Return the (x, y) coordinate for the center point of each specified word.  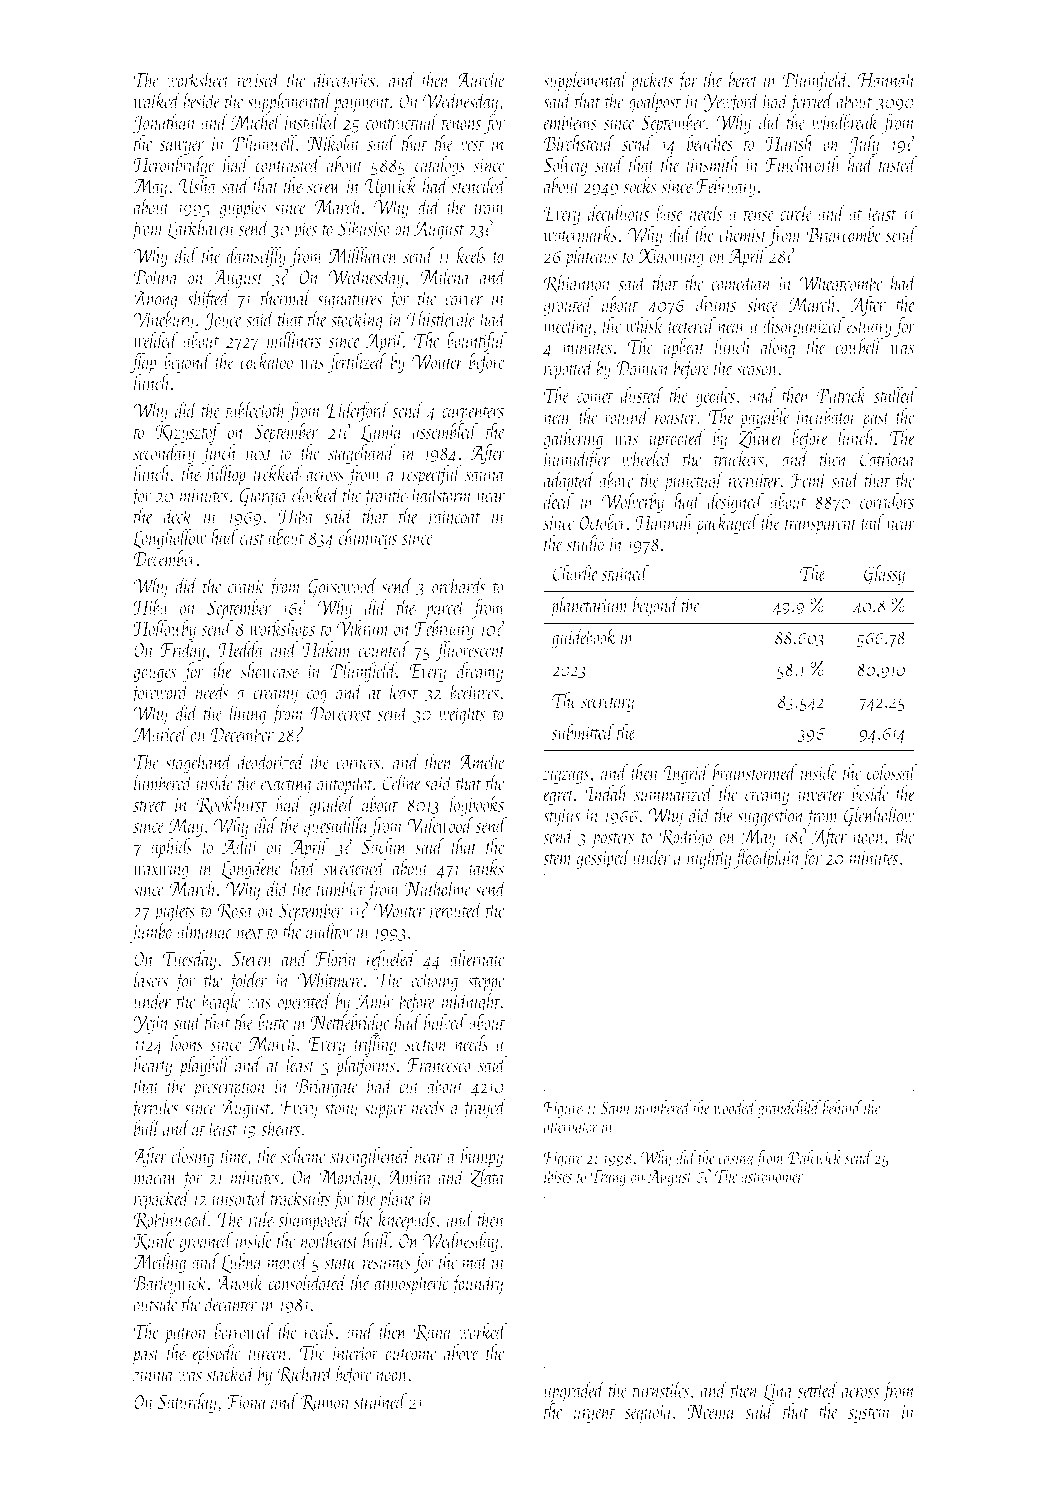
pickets (652, 81)
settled (818, 1389)
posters (612, 840)
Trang (608, 1178)
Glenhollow (879, 816)
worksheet (198, 79)
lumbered (164, 782)
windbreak (845, 121)
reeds (319, 1331)
